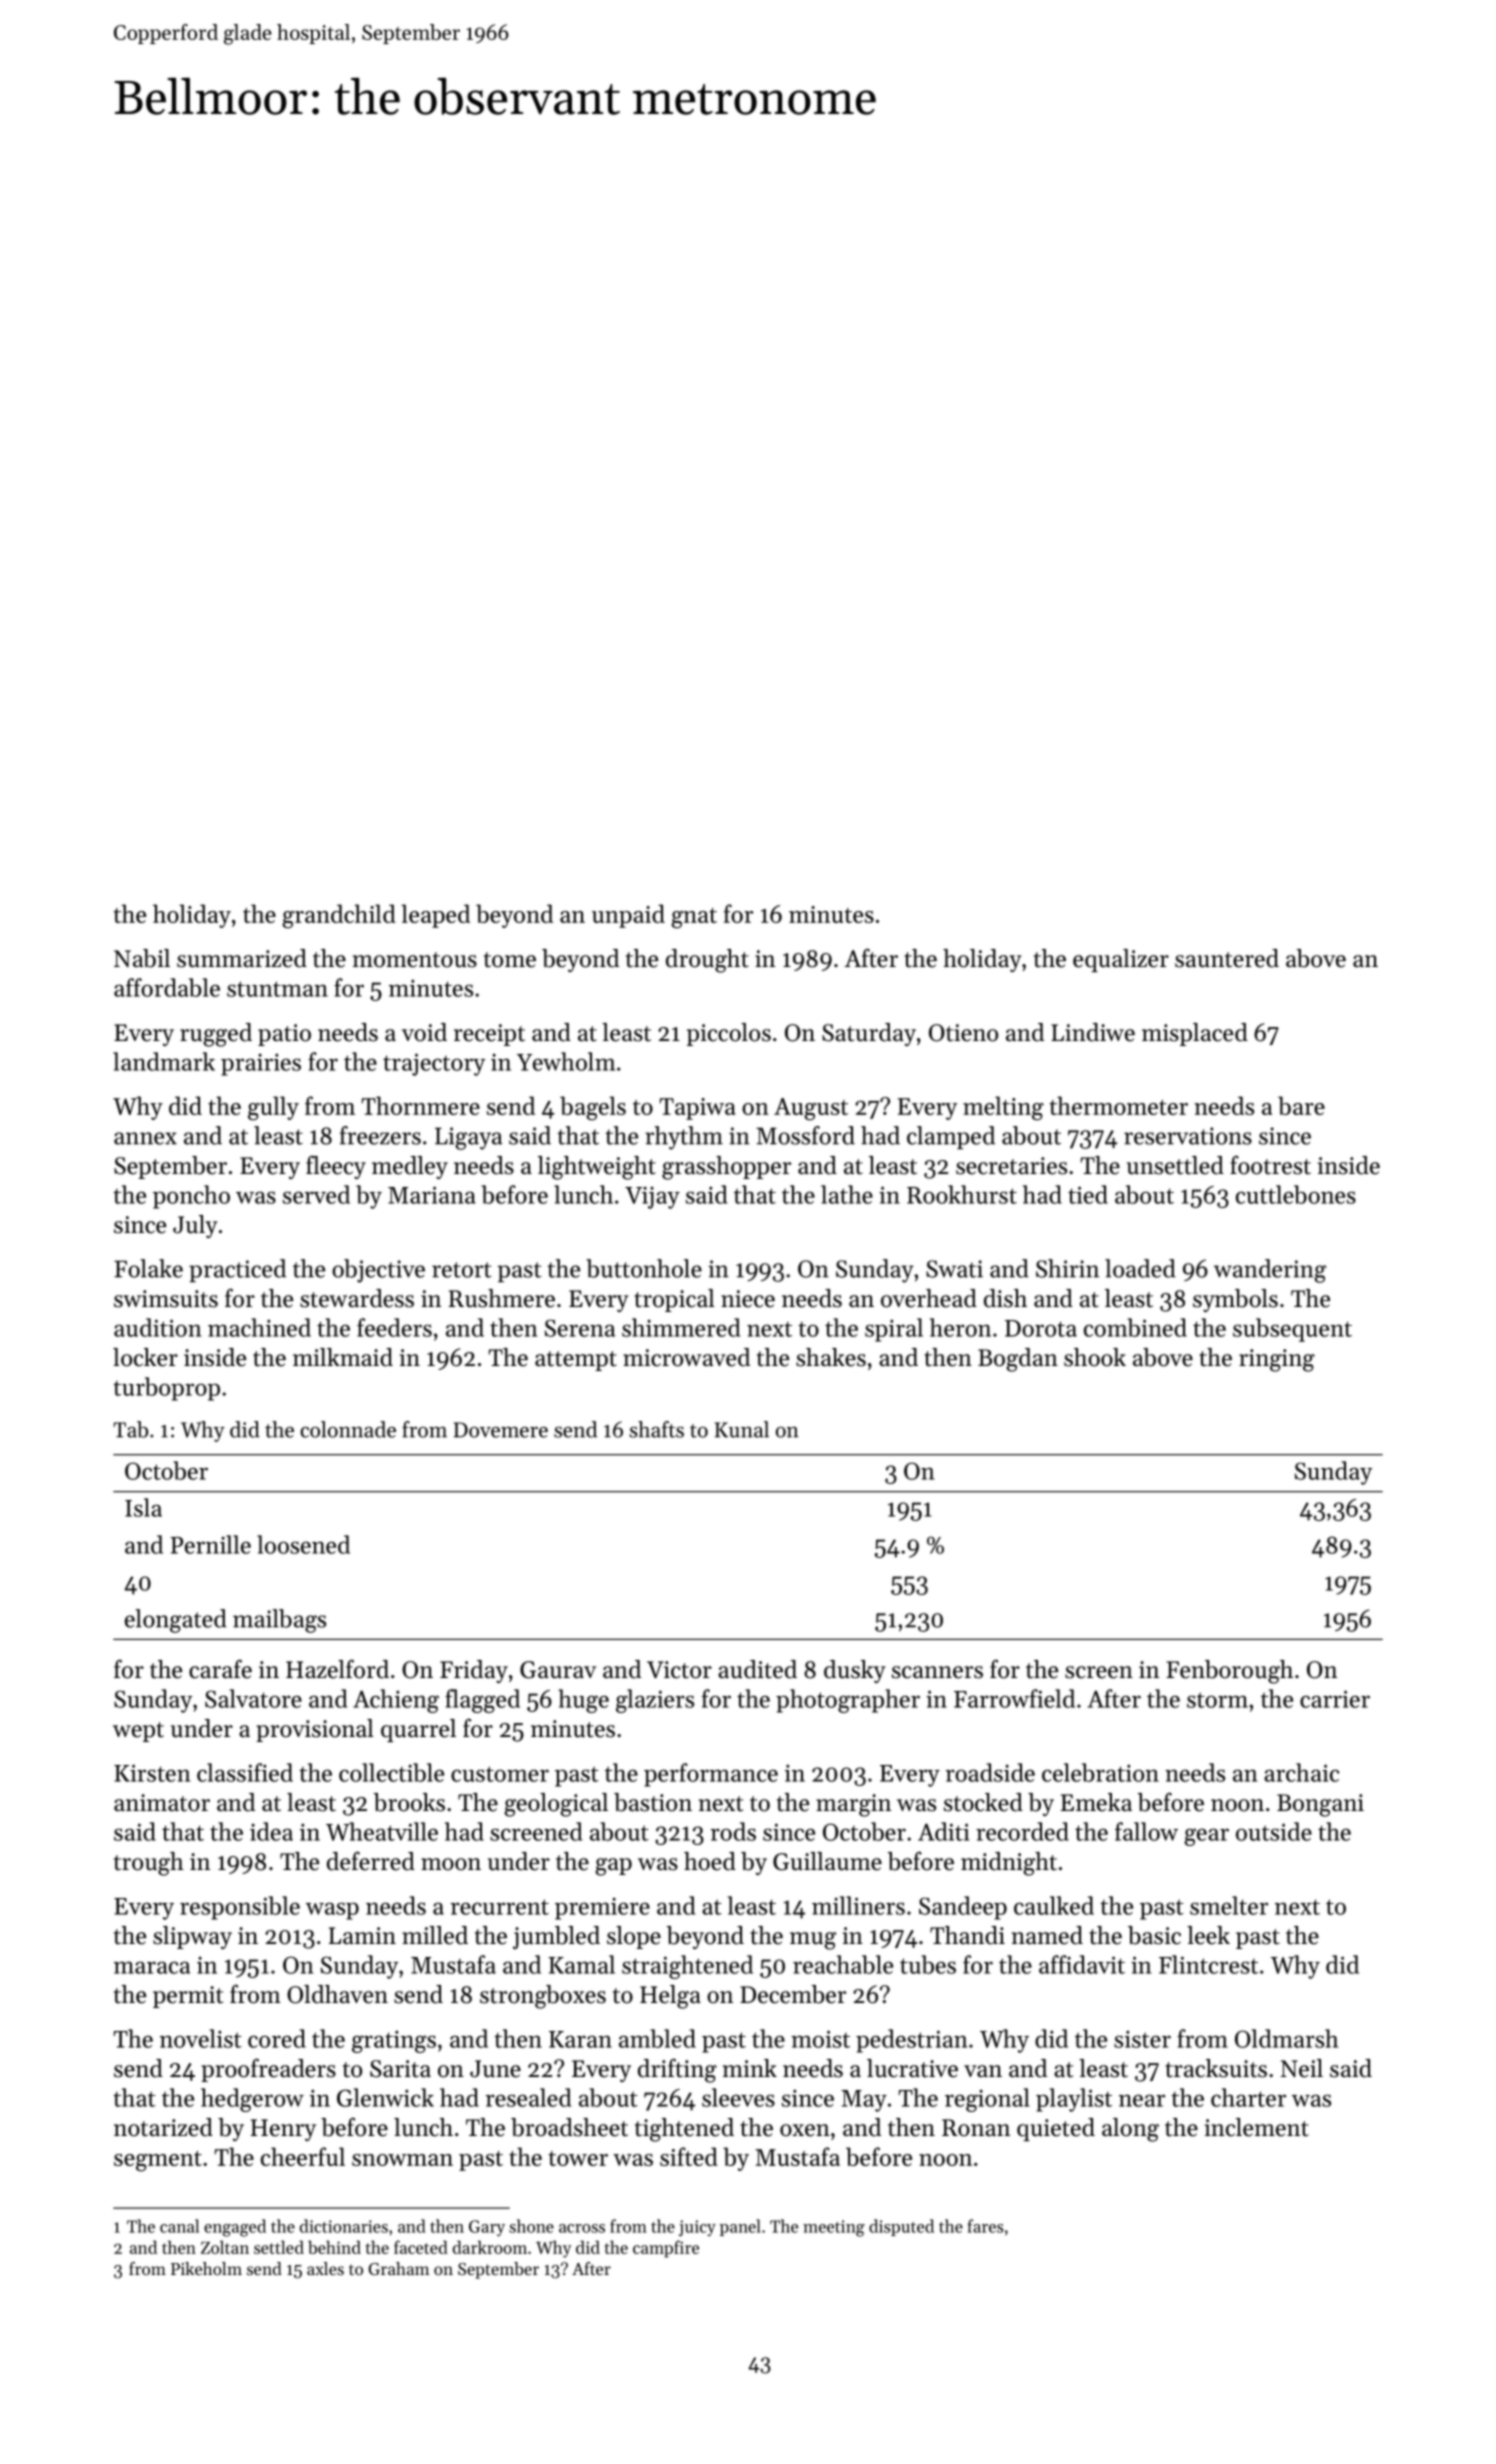  What do you see at coordinates (652, 1197) in the screenshot?
I see `Vijay` at bounding box center [652, 1197].
